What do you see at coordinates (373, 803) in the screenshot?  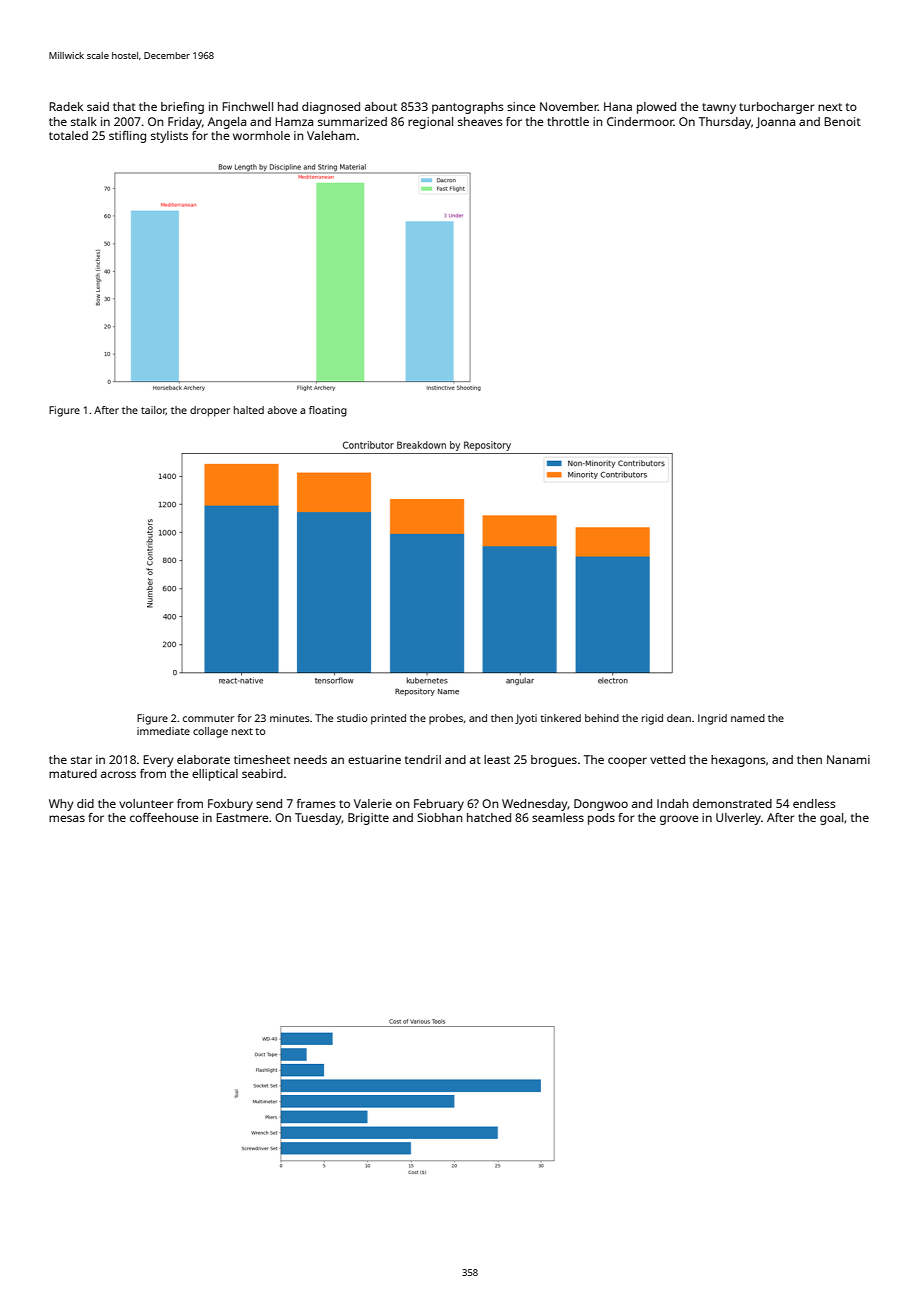 I see `Valerie` at bounding box center [373, 803].
